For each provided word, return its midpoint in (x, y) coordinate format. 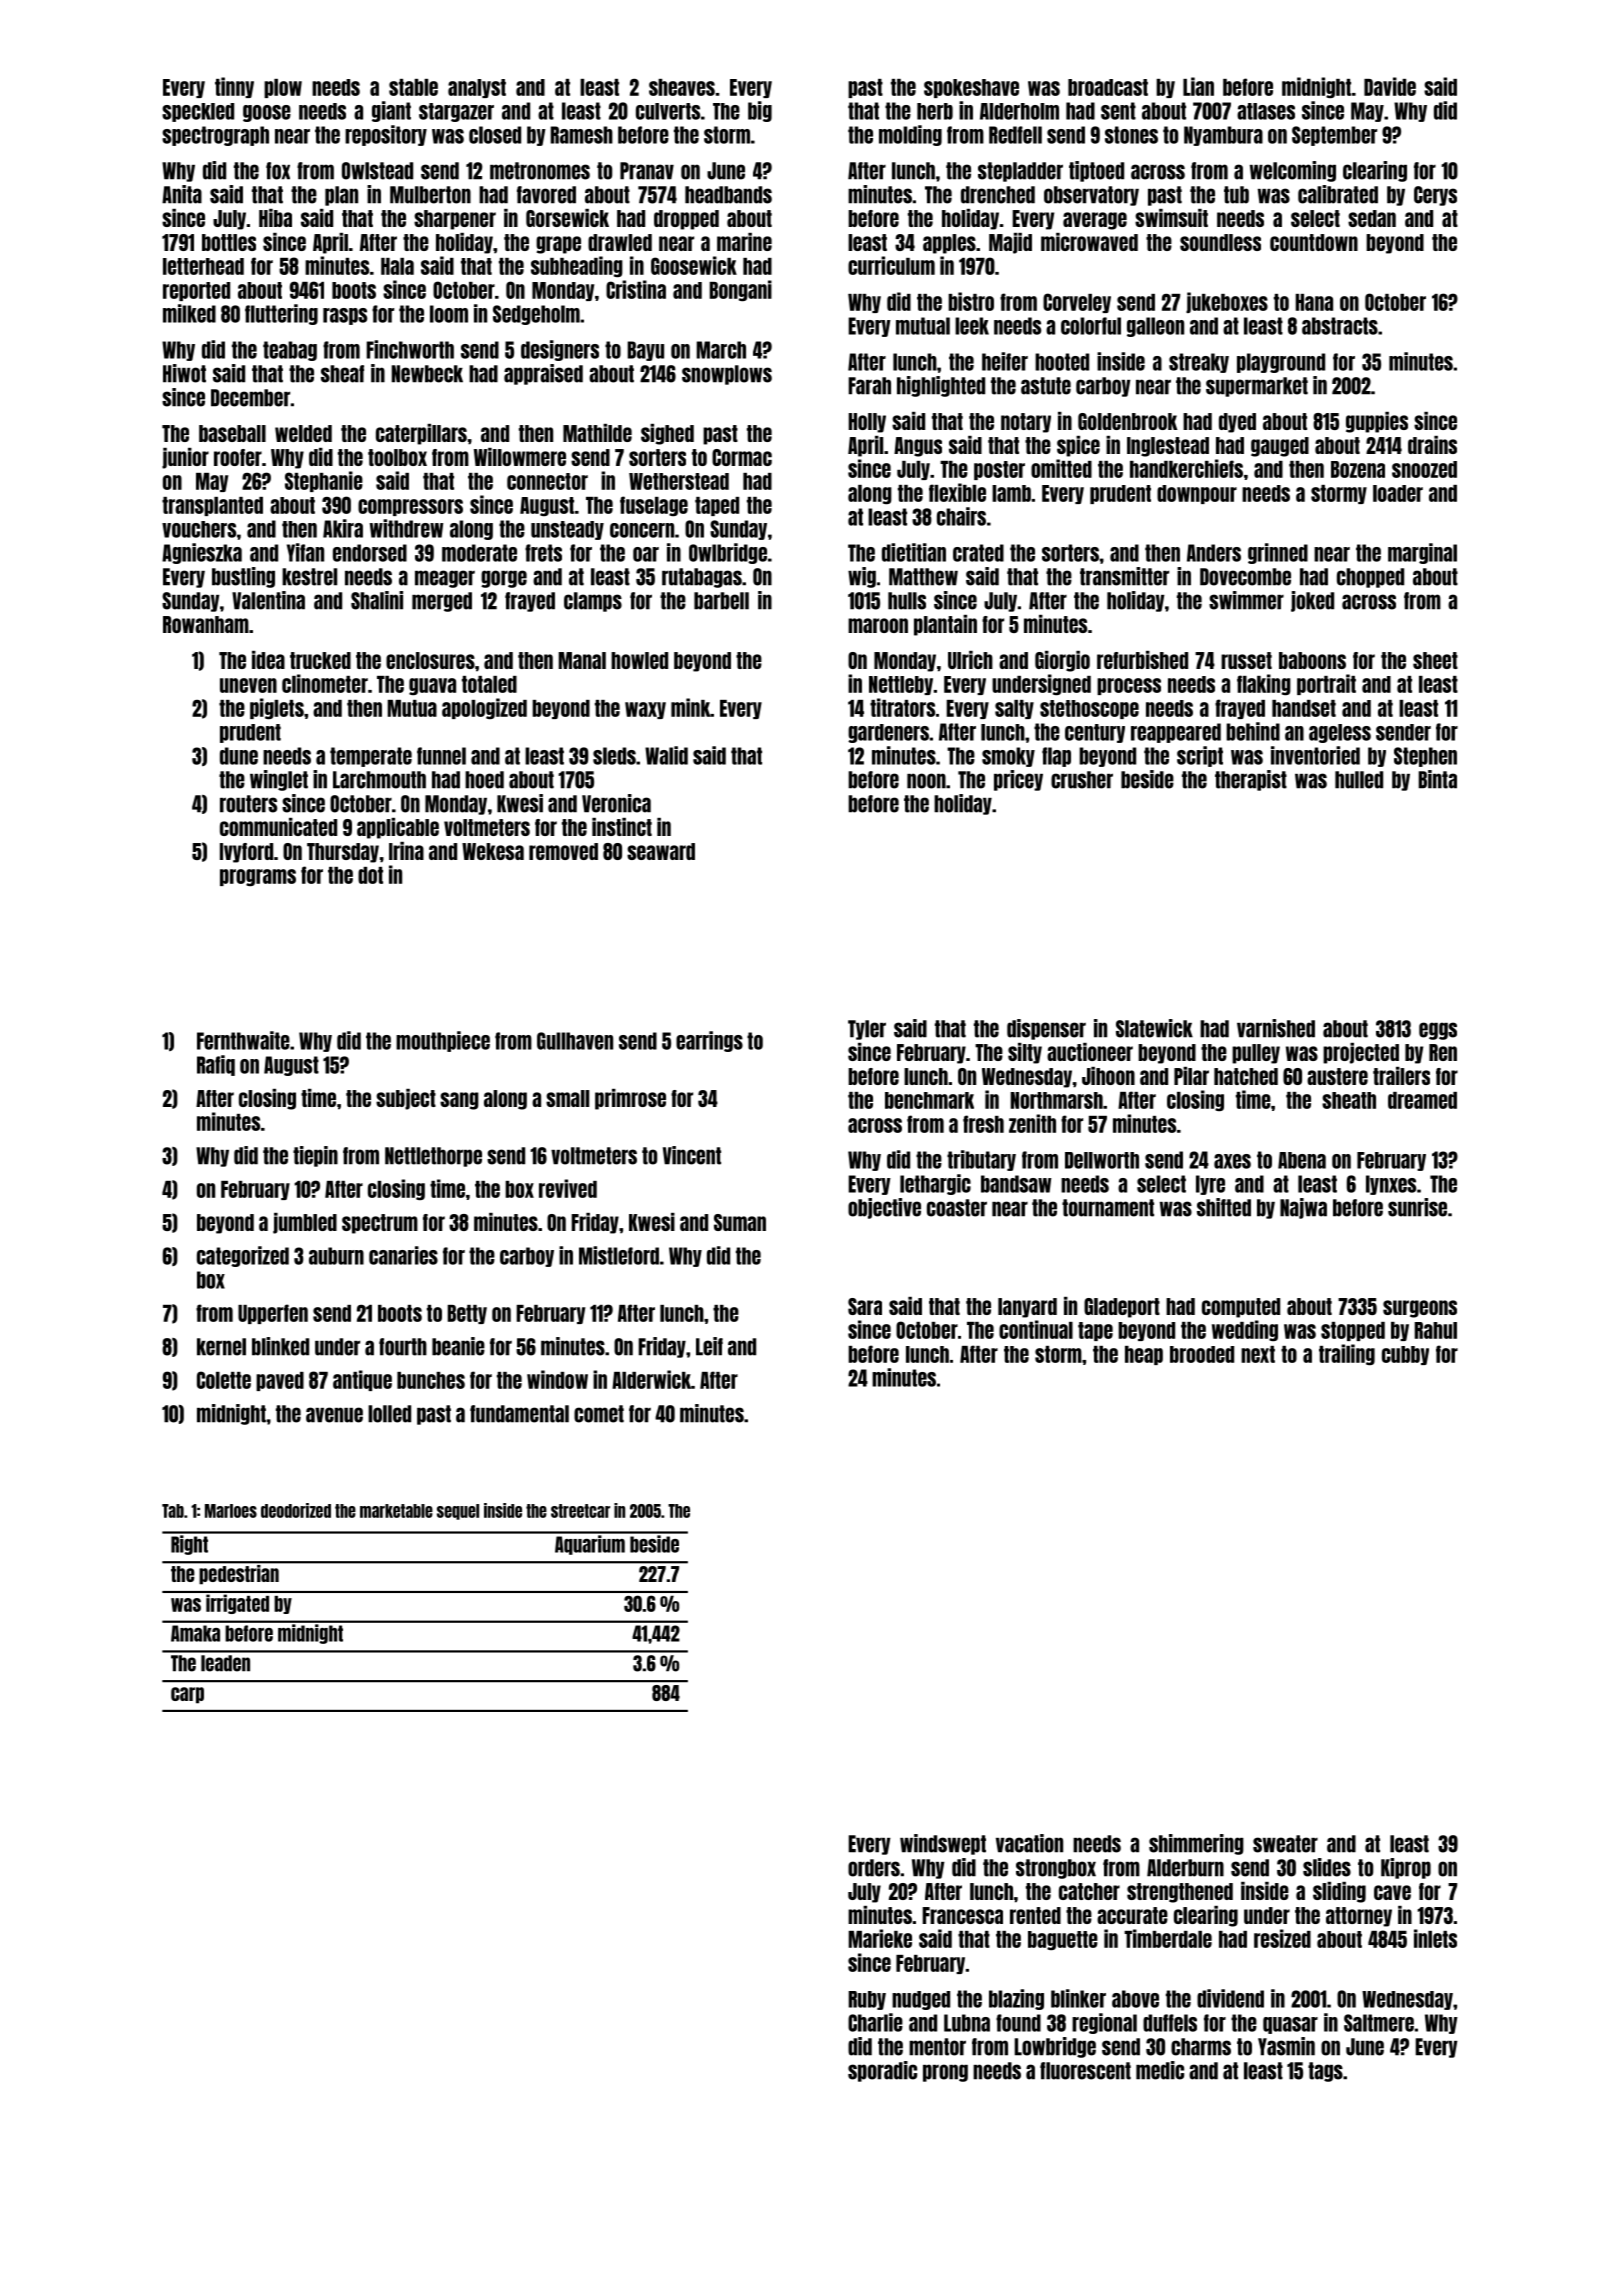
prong (945, 2073)
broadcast (1108, 87)
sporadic (882, 2071)
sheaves (682, 87)
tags (1325, 2072)
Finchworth (410, 349)
